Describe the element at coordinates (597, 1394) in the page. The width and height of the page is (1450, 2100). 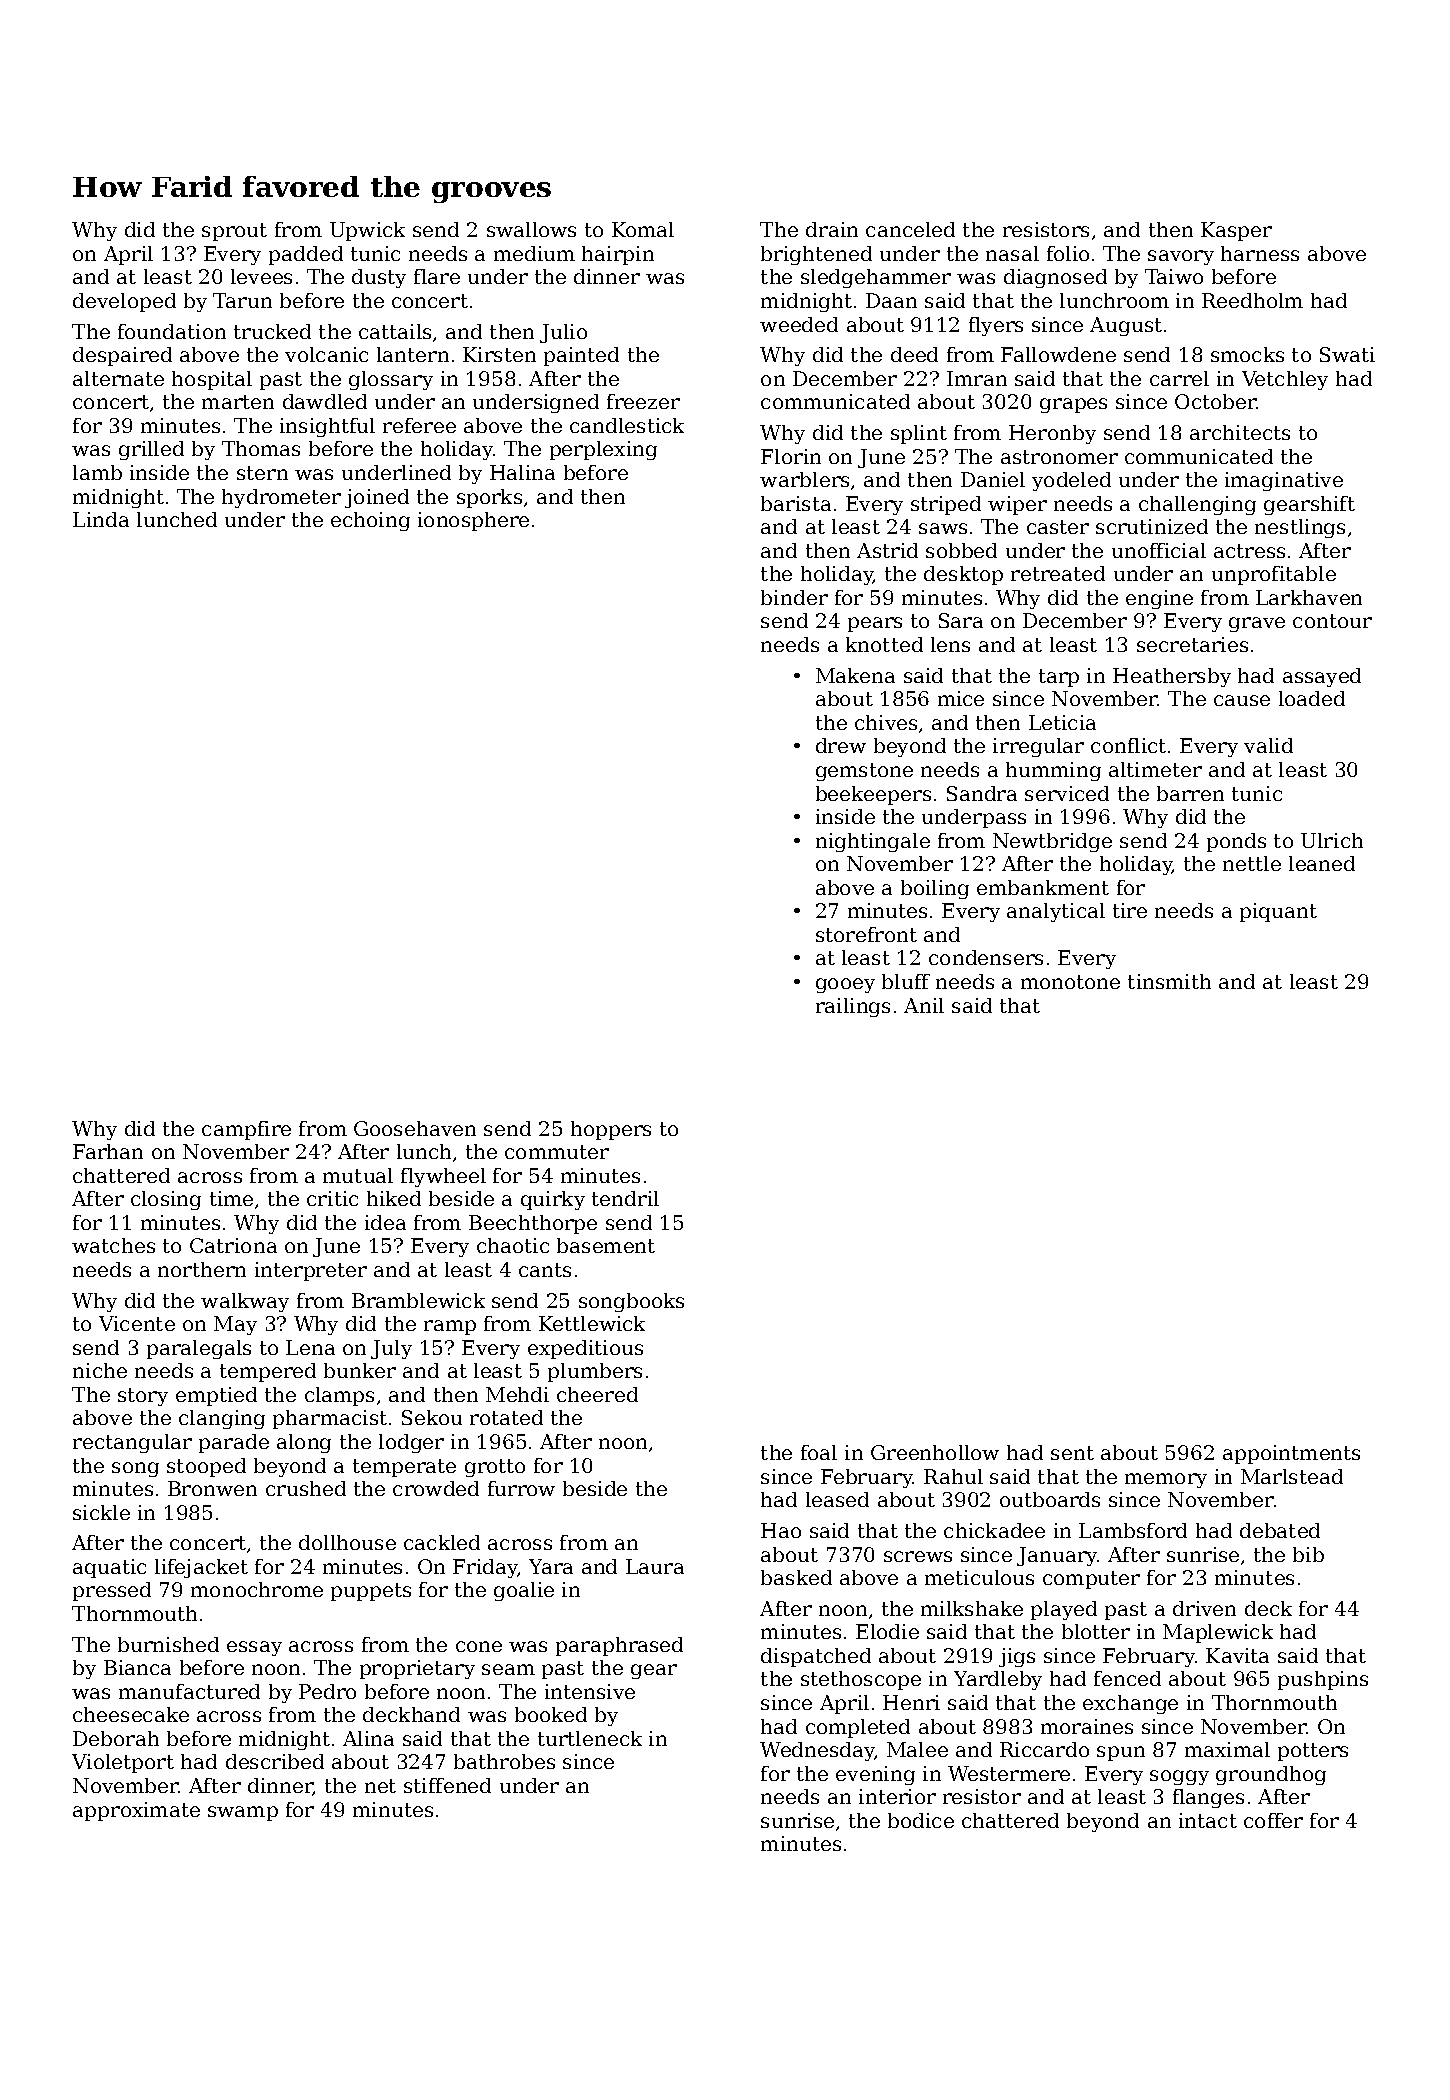
I see `cheered` at that location.
